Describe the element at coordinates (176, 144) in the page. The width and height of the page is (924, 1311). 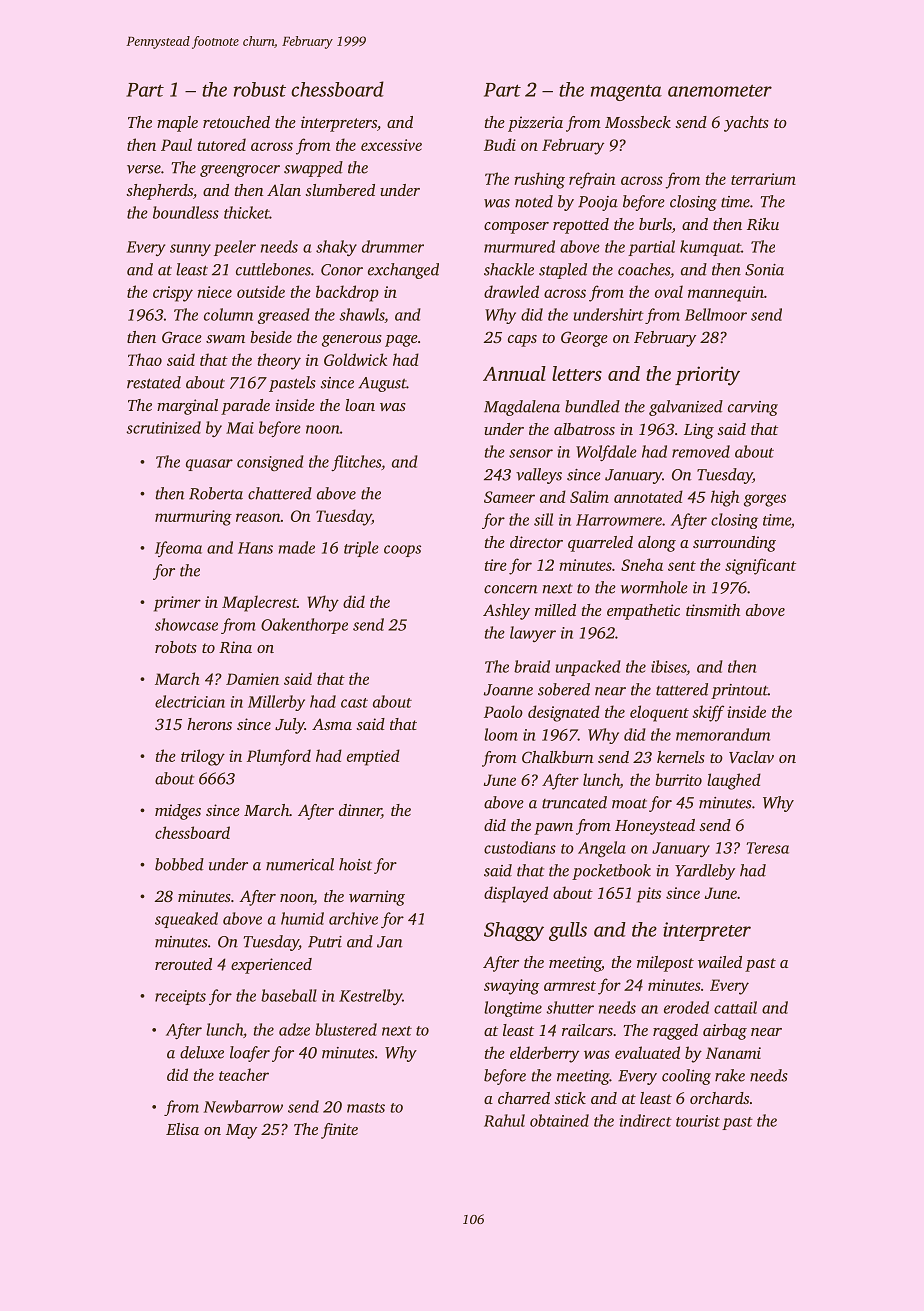
I see `Paul` at that location.
